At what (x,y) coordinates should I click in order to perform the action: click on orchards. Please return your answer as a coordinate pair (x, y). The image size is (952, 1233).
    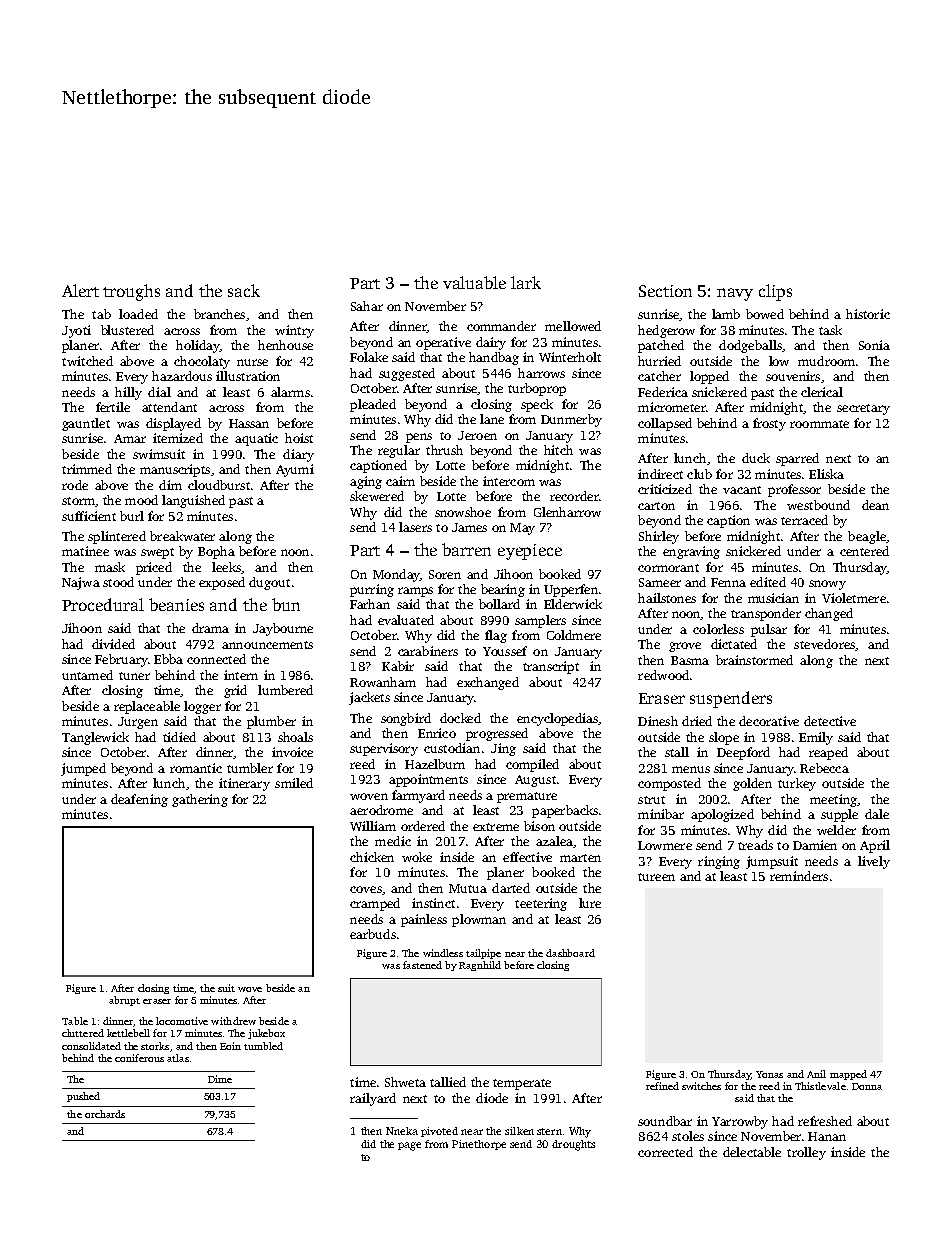
    Looking at the image, I should click on (105, 1114).
